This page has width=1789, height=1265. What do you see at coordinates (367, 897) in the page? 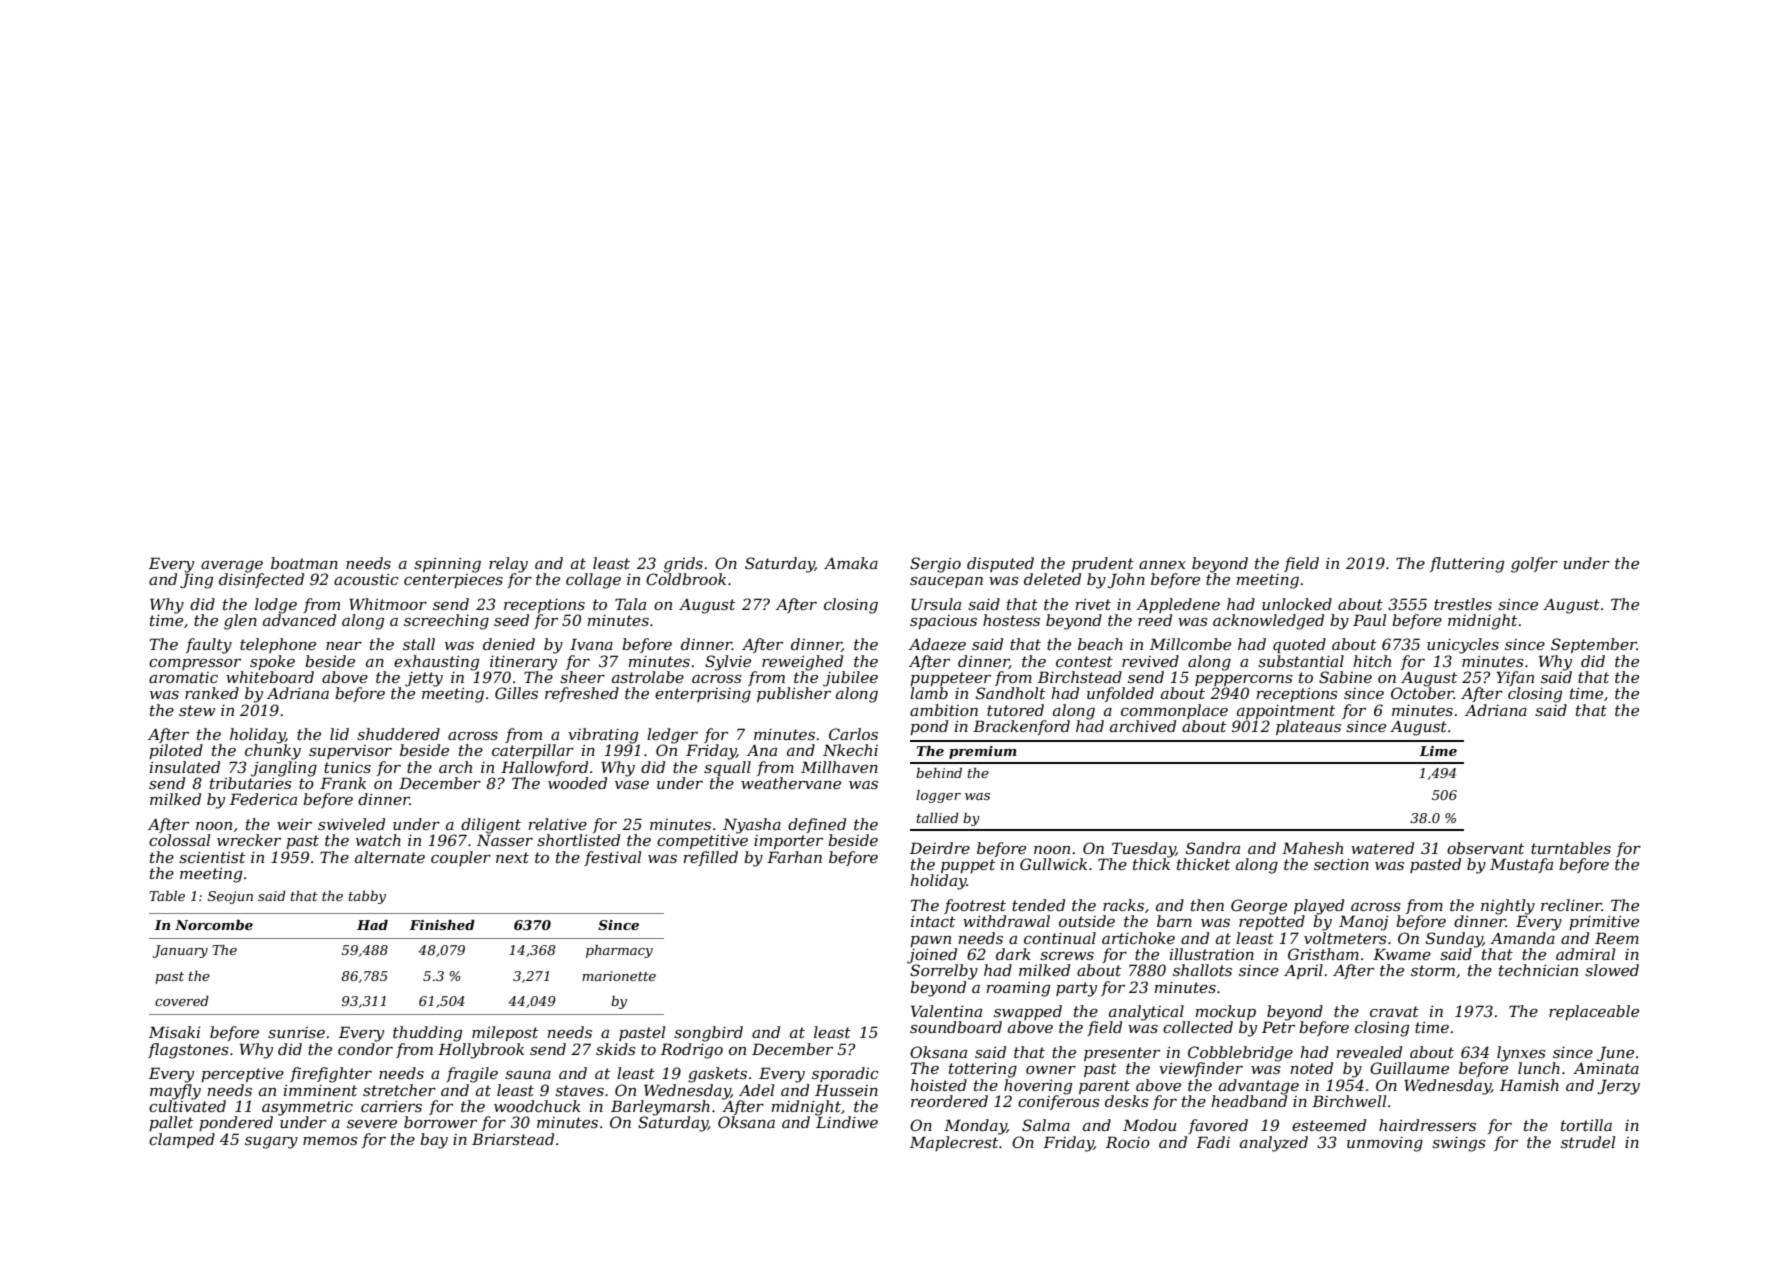
I see `tabby` at bounding box center [367, 897].
